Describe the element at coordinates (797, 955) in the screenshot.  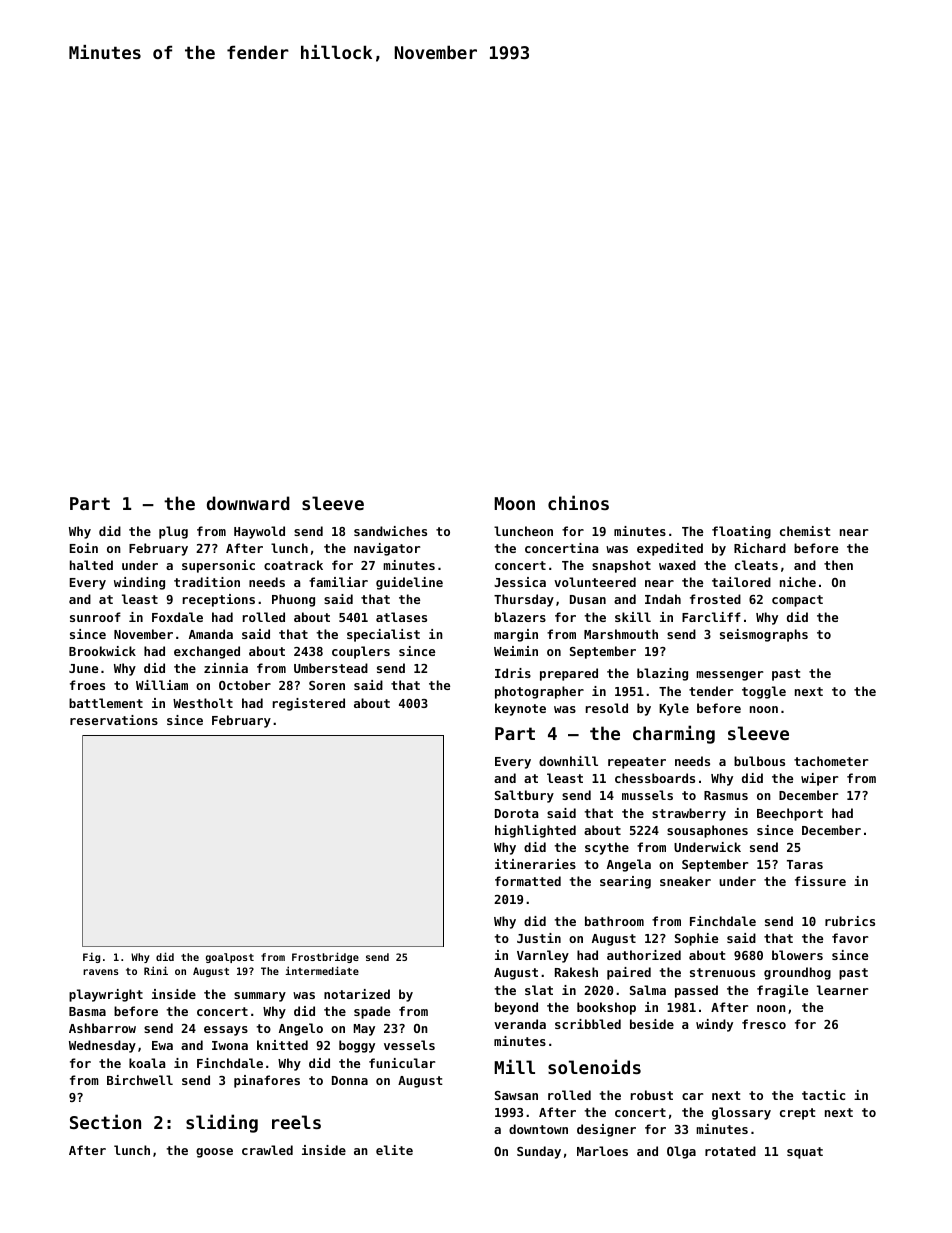
I see `blowers` at that location.
